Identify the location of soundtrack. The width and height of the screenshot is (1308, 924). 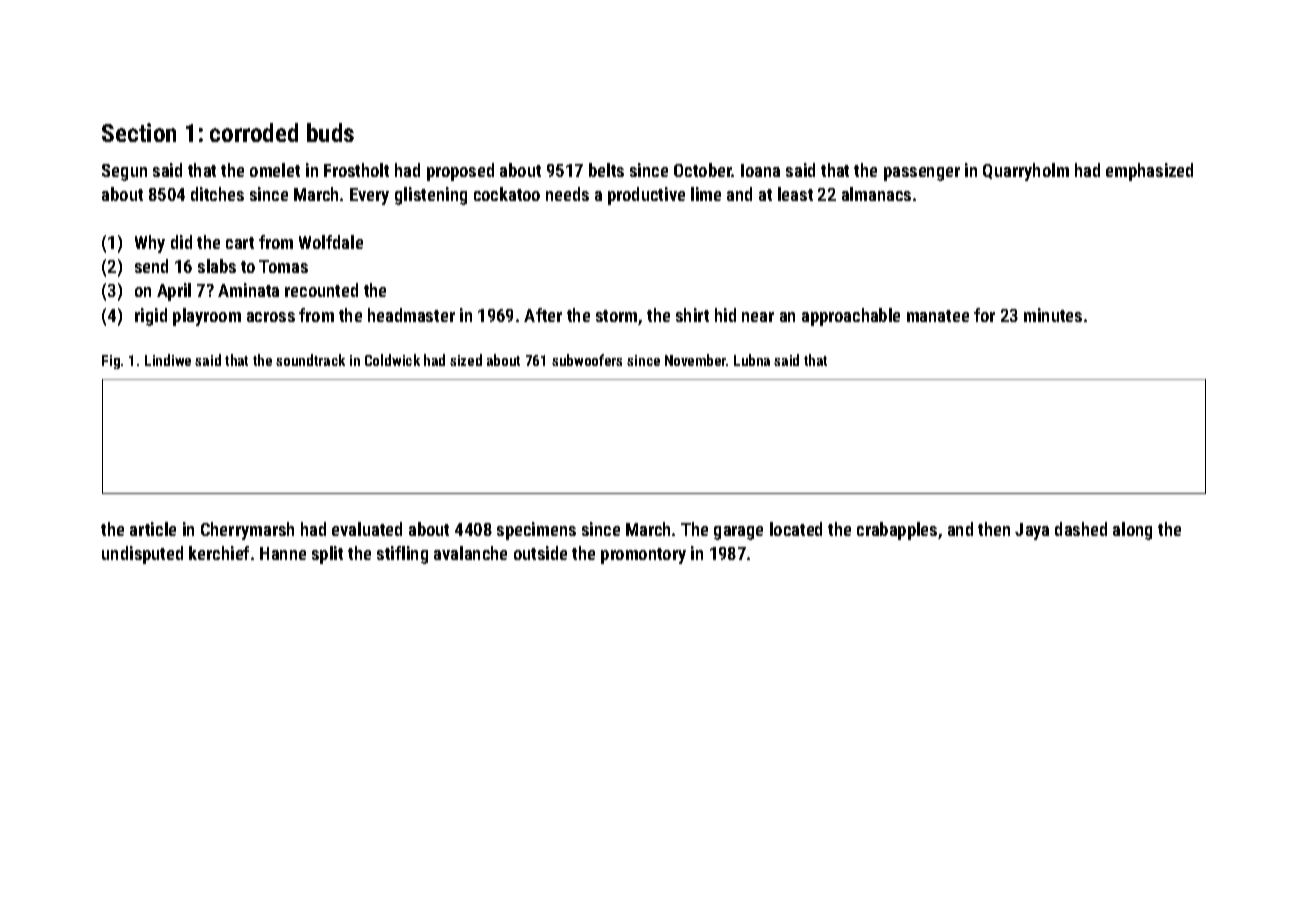
(310, 360).
